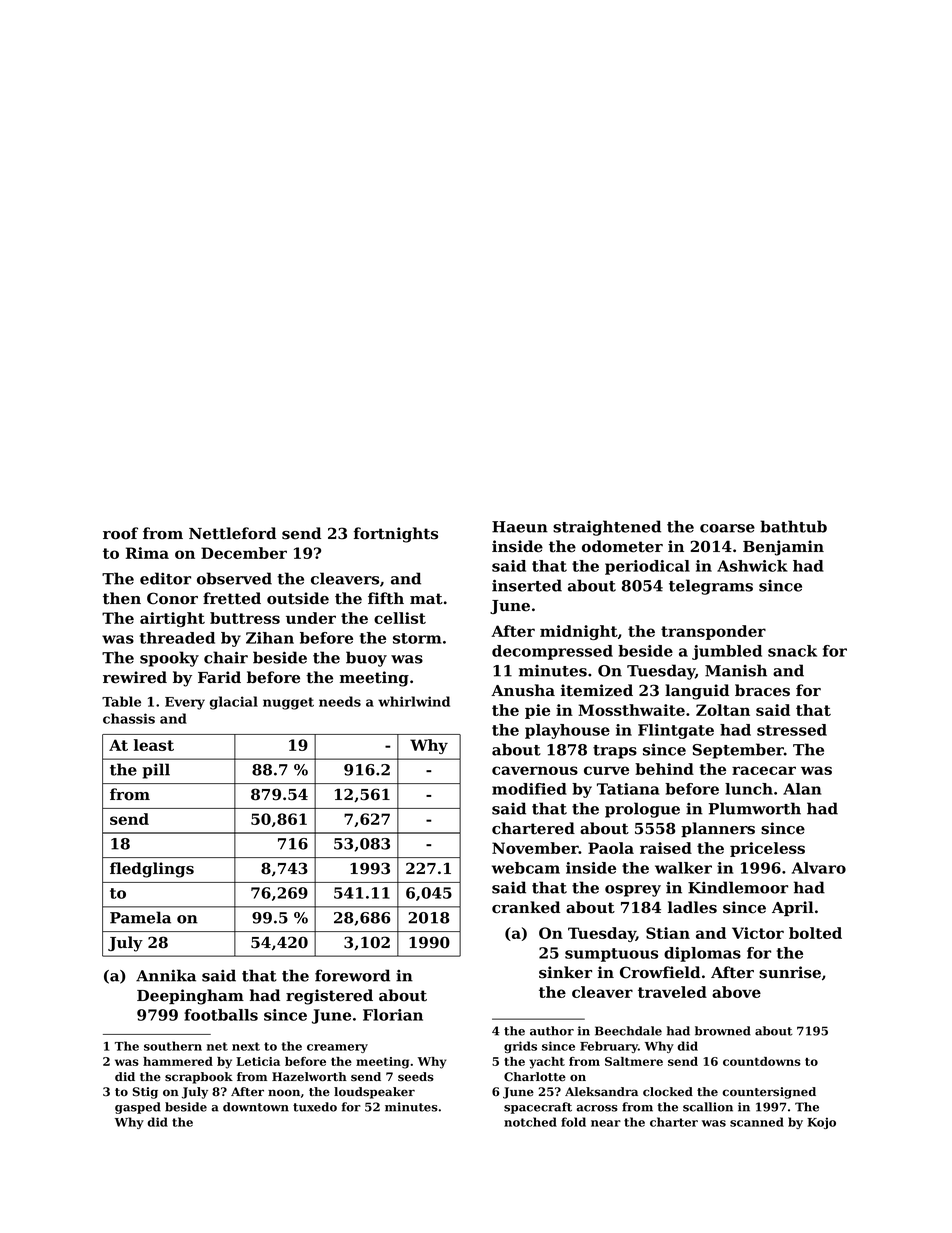 This page has height=1233, width=952. I want to click on seeds, so click(416, 1077).
